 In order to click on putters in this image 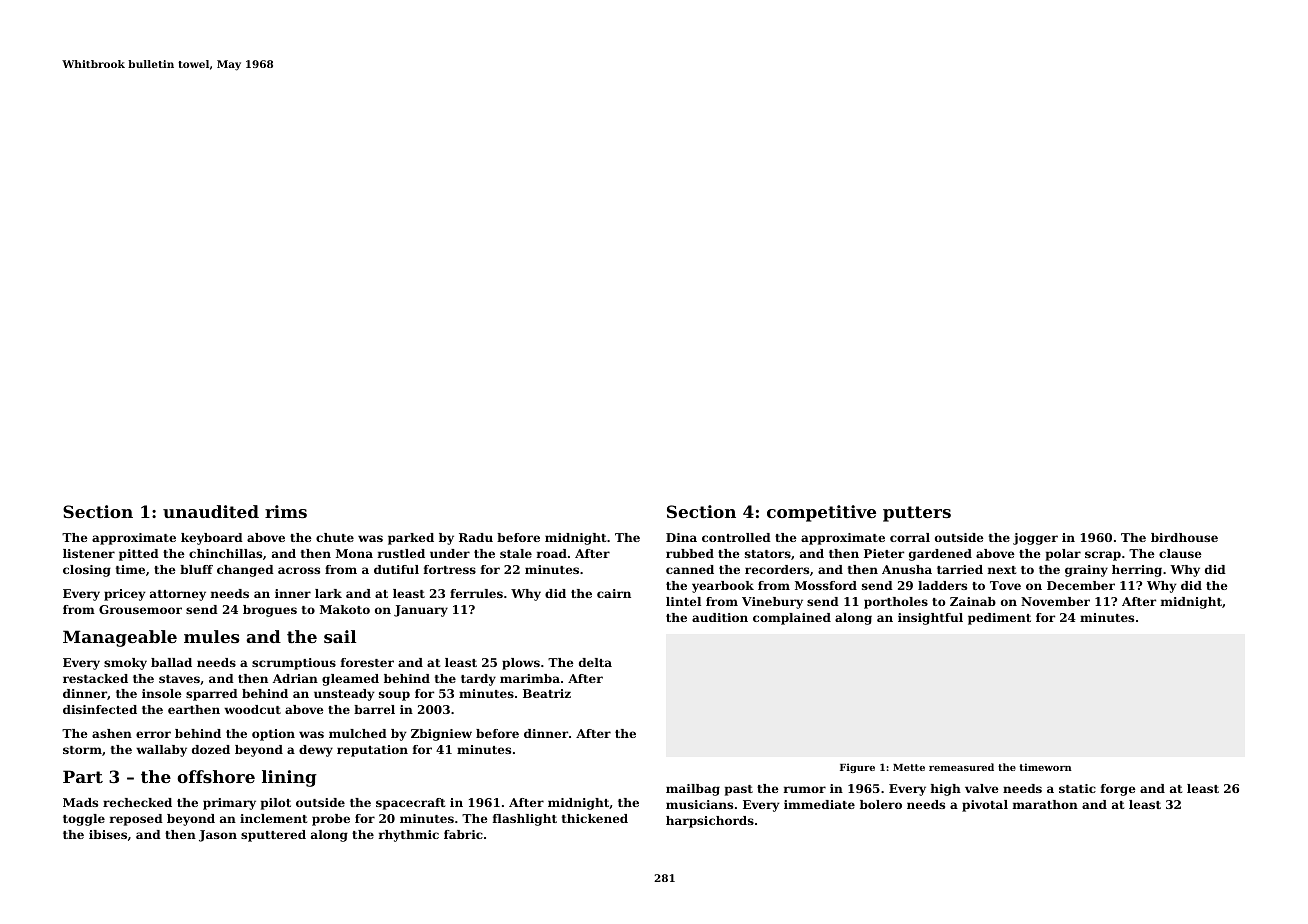, I will do `click(917, 514)`.
